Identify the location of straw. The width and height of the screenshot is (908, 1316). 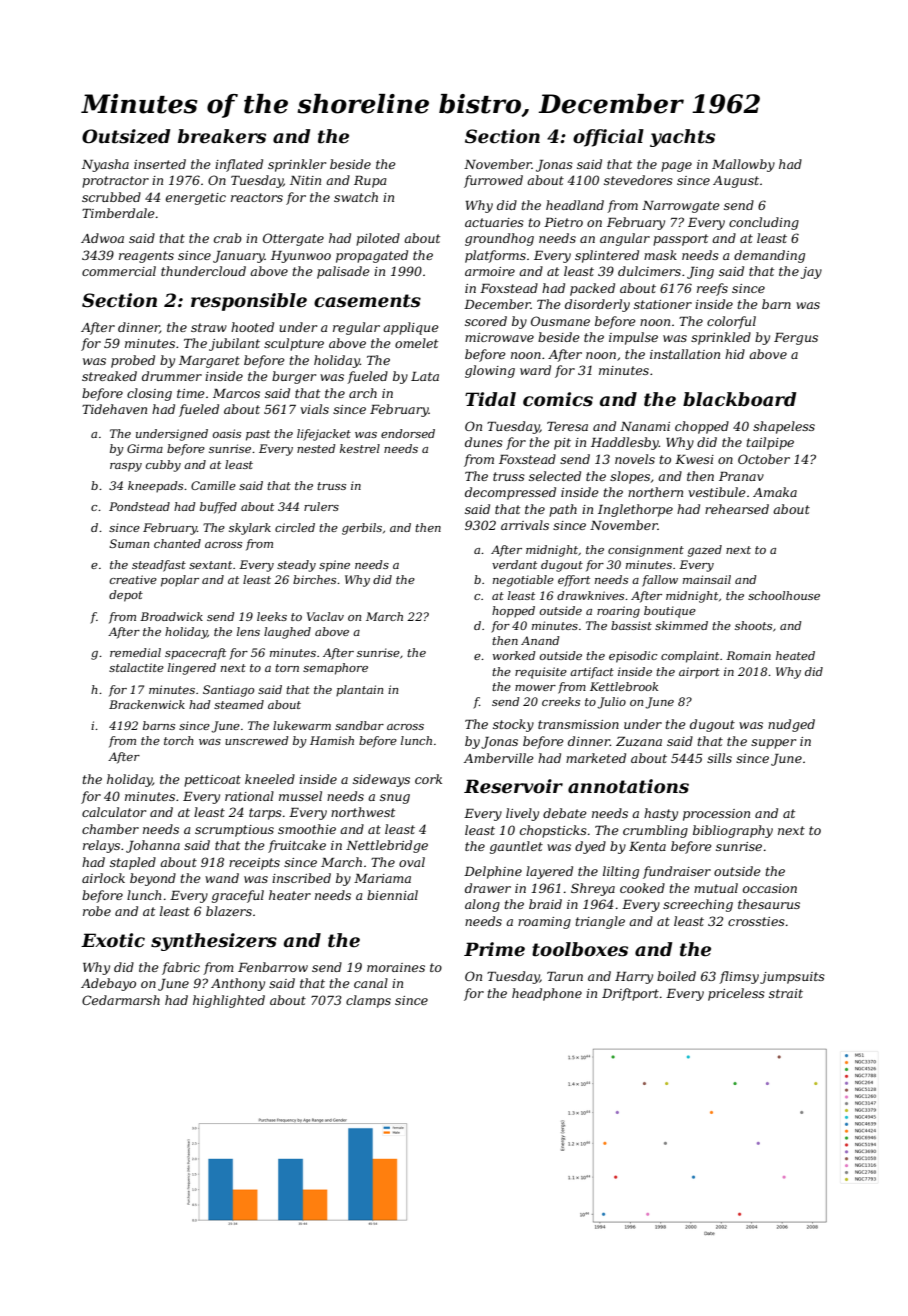
(209, 327).
